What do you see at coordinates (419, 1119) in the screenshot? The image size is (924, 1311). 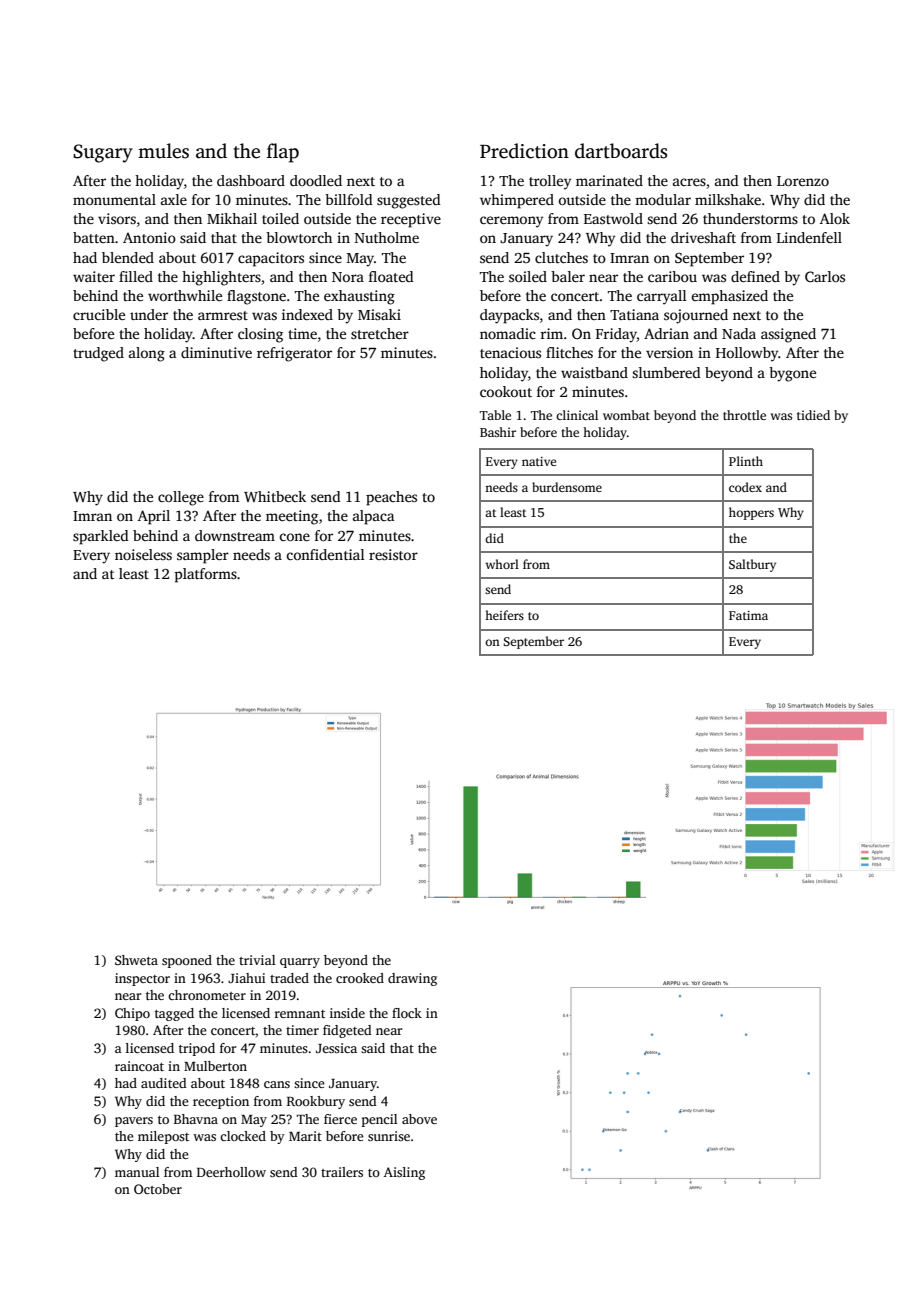 I see `above` at bounding box center [419, 1119].
